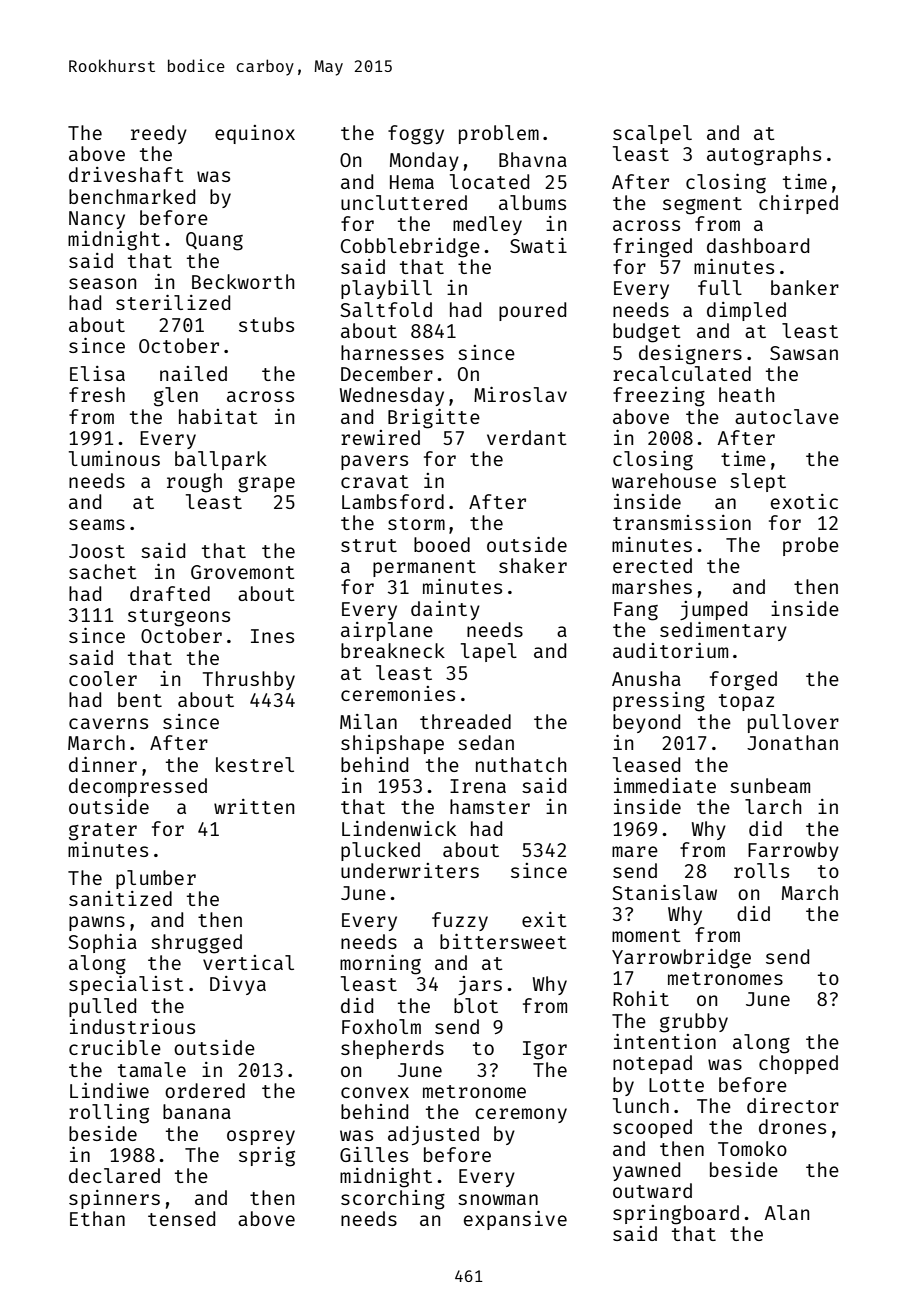  I want to click on Thrushby, so click(249, 680).
